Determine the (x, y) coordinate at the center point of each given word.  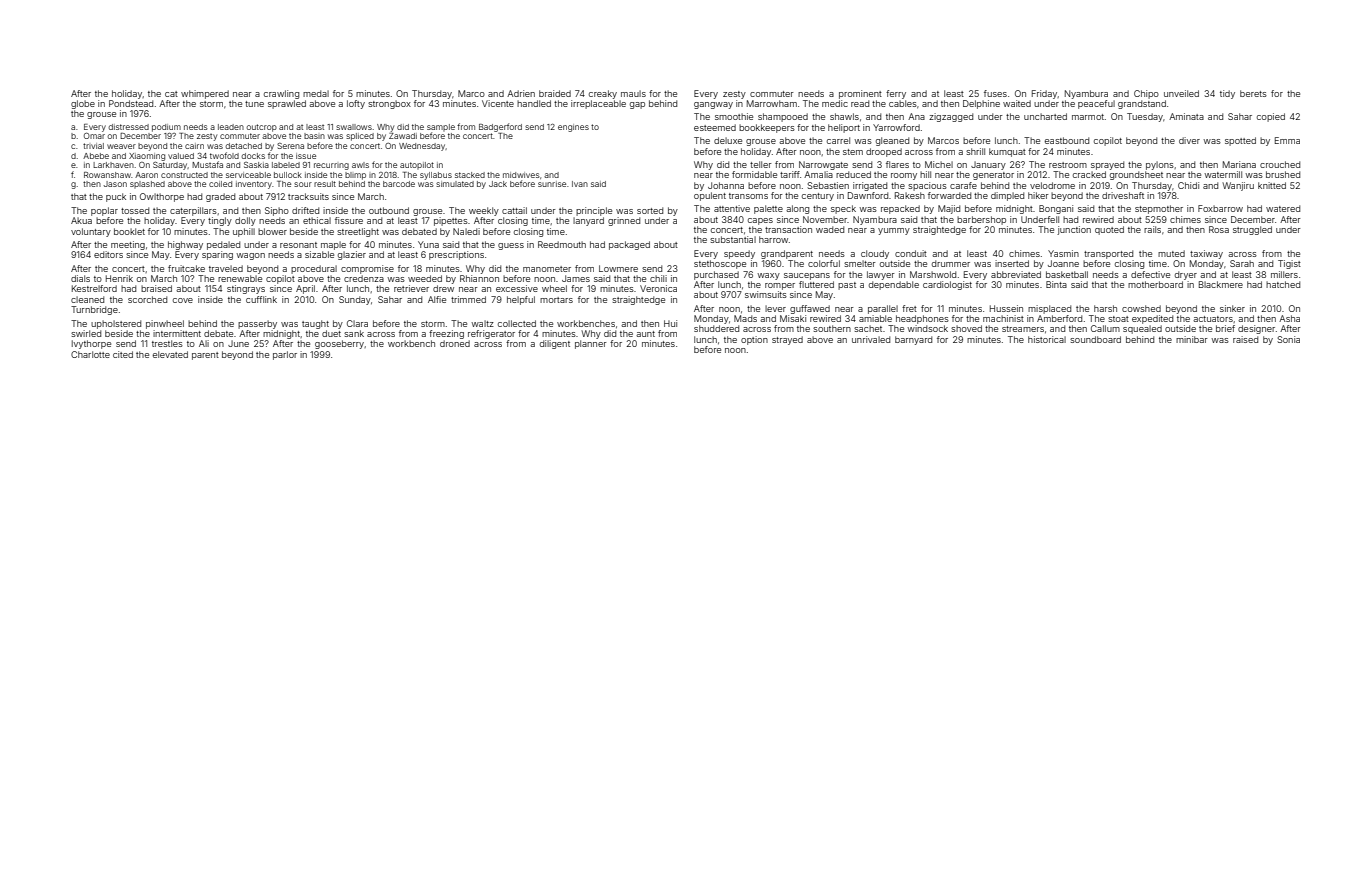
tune (254, 104)
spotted (1240, 141)
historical (1047, 339)
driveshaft (1123, 195)
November (825, 219)
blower (272, 231)
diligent (555, 344)
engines (573, 128)
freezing (446, 334)
